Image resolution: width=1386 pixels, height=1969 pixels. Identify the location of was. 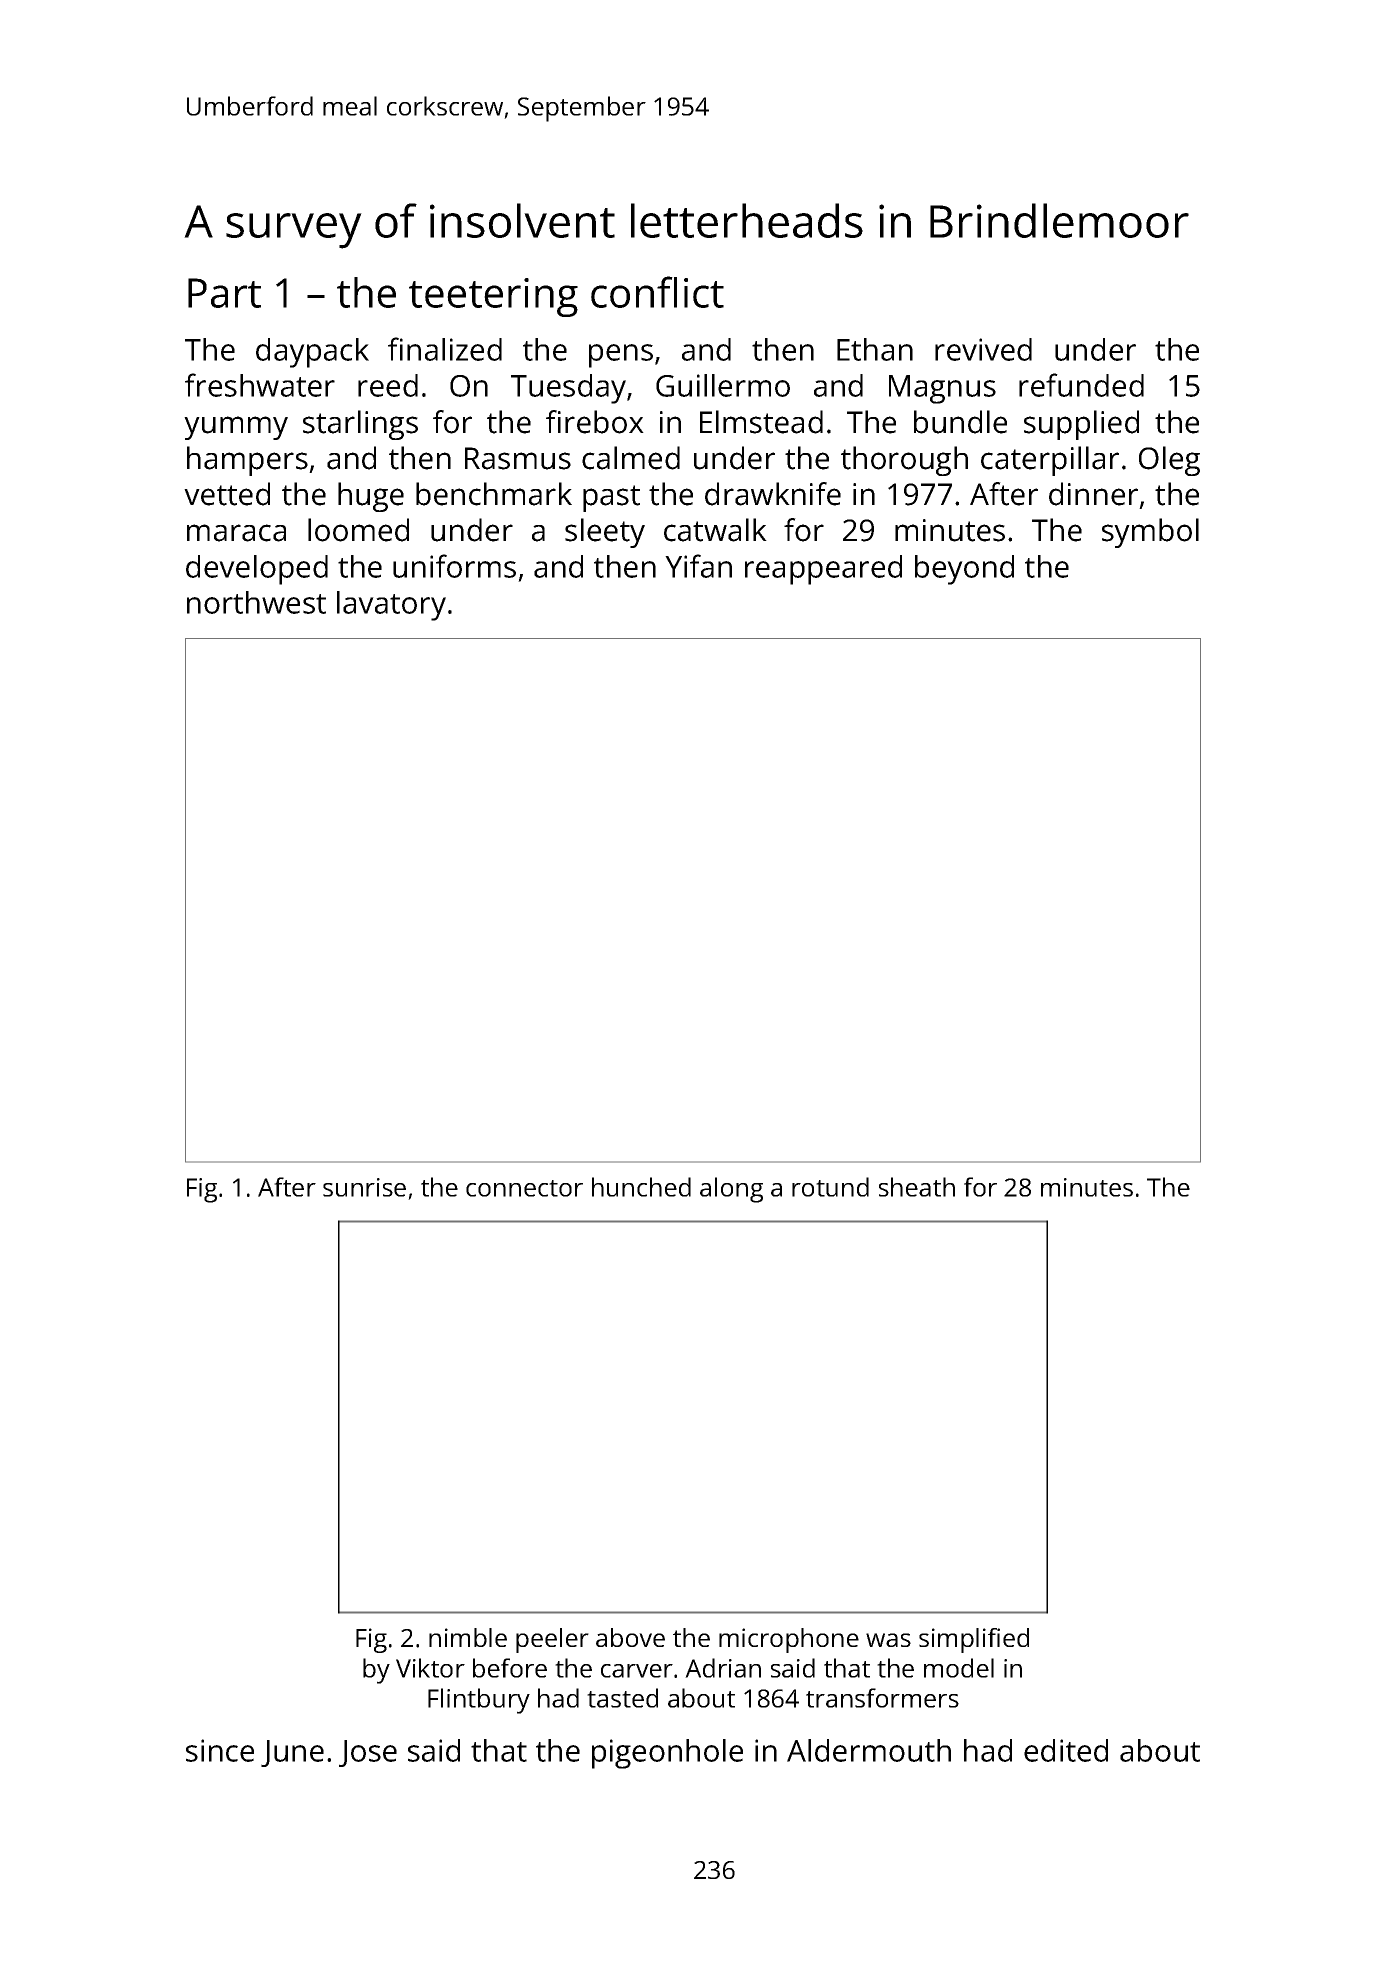
(888, 1640).
